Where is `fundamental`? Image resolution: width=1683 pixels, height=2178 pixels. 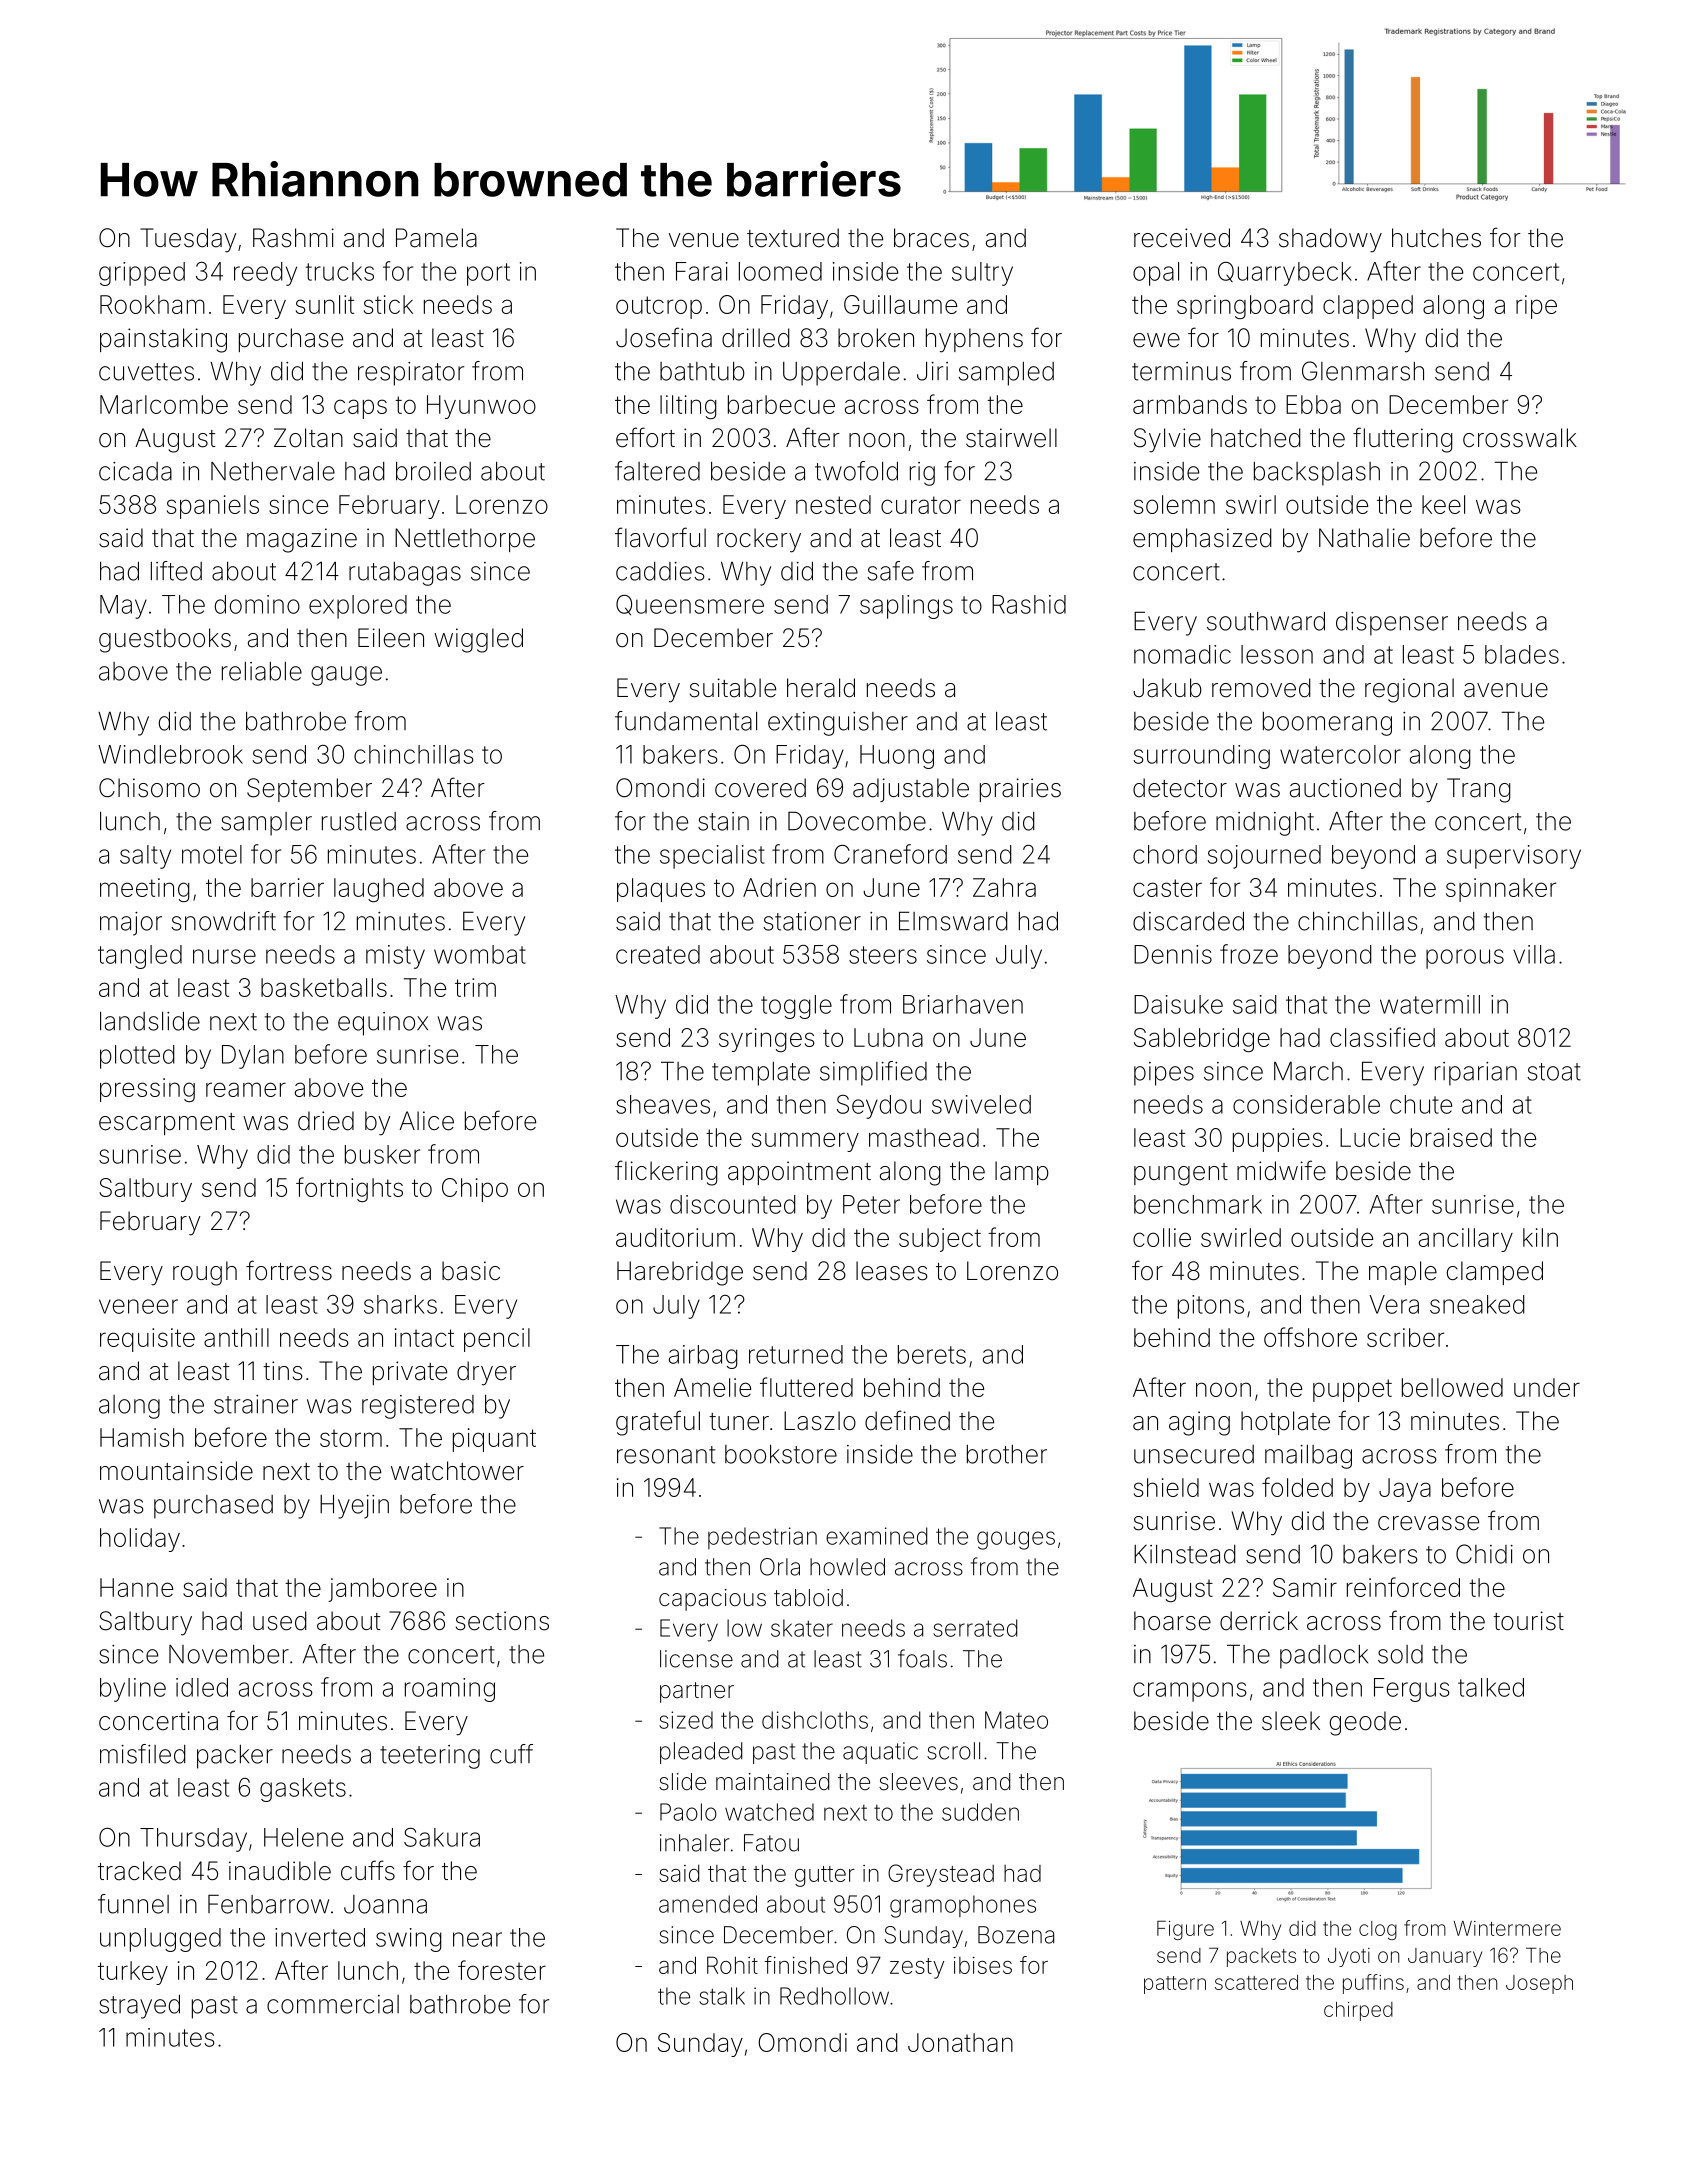
fundamental is located at coordinates (686, 721).
